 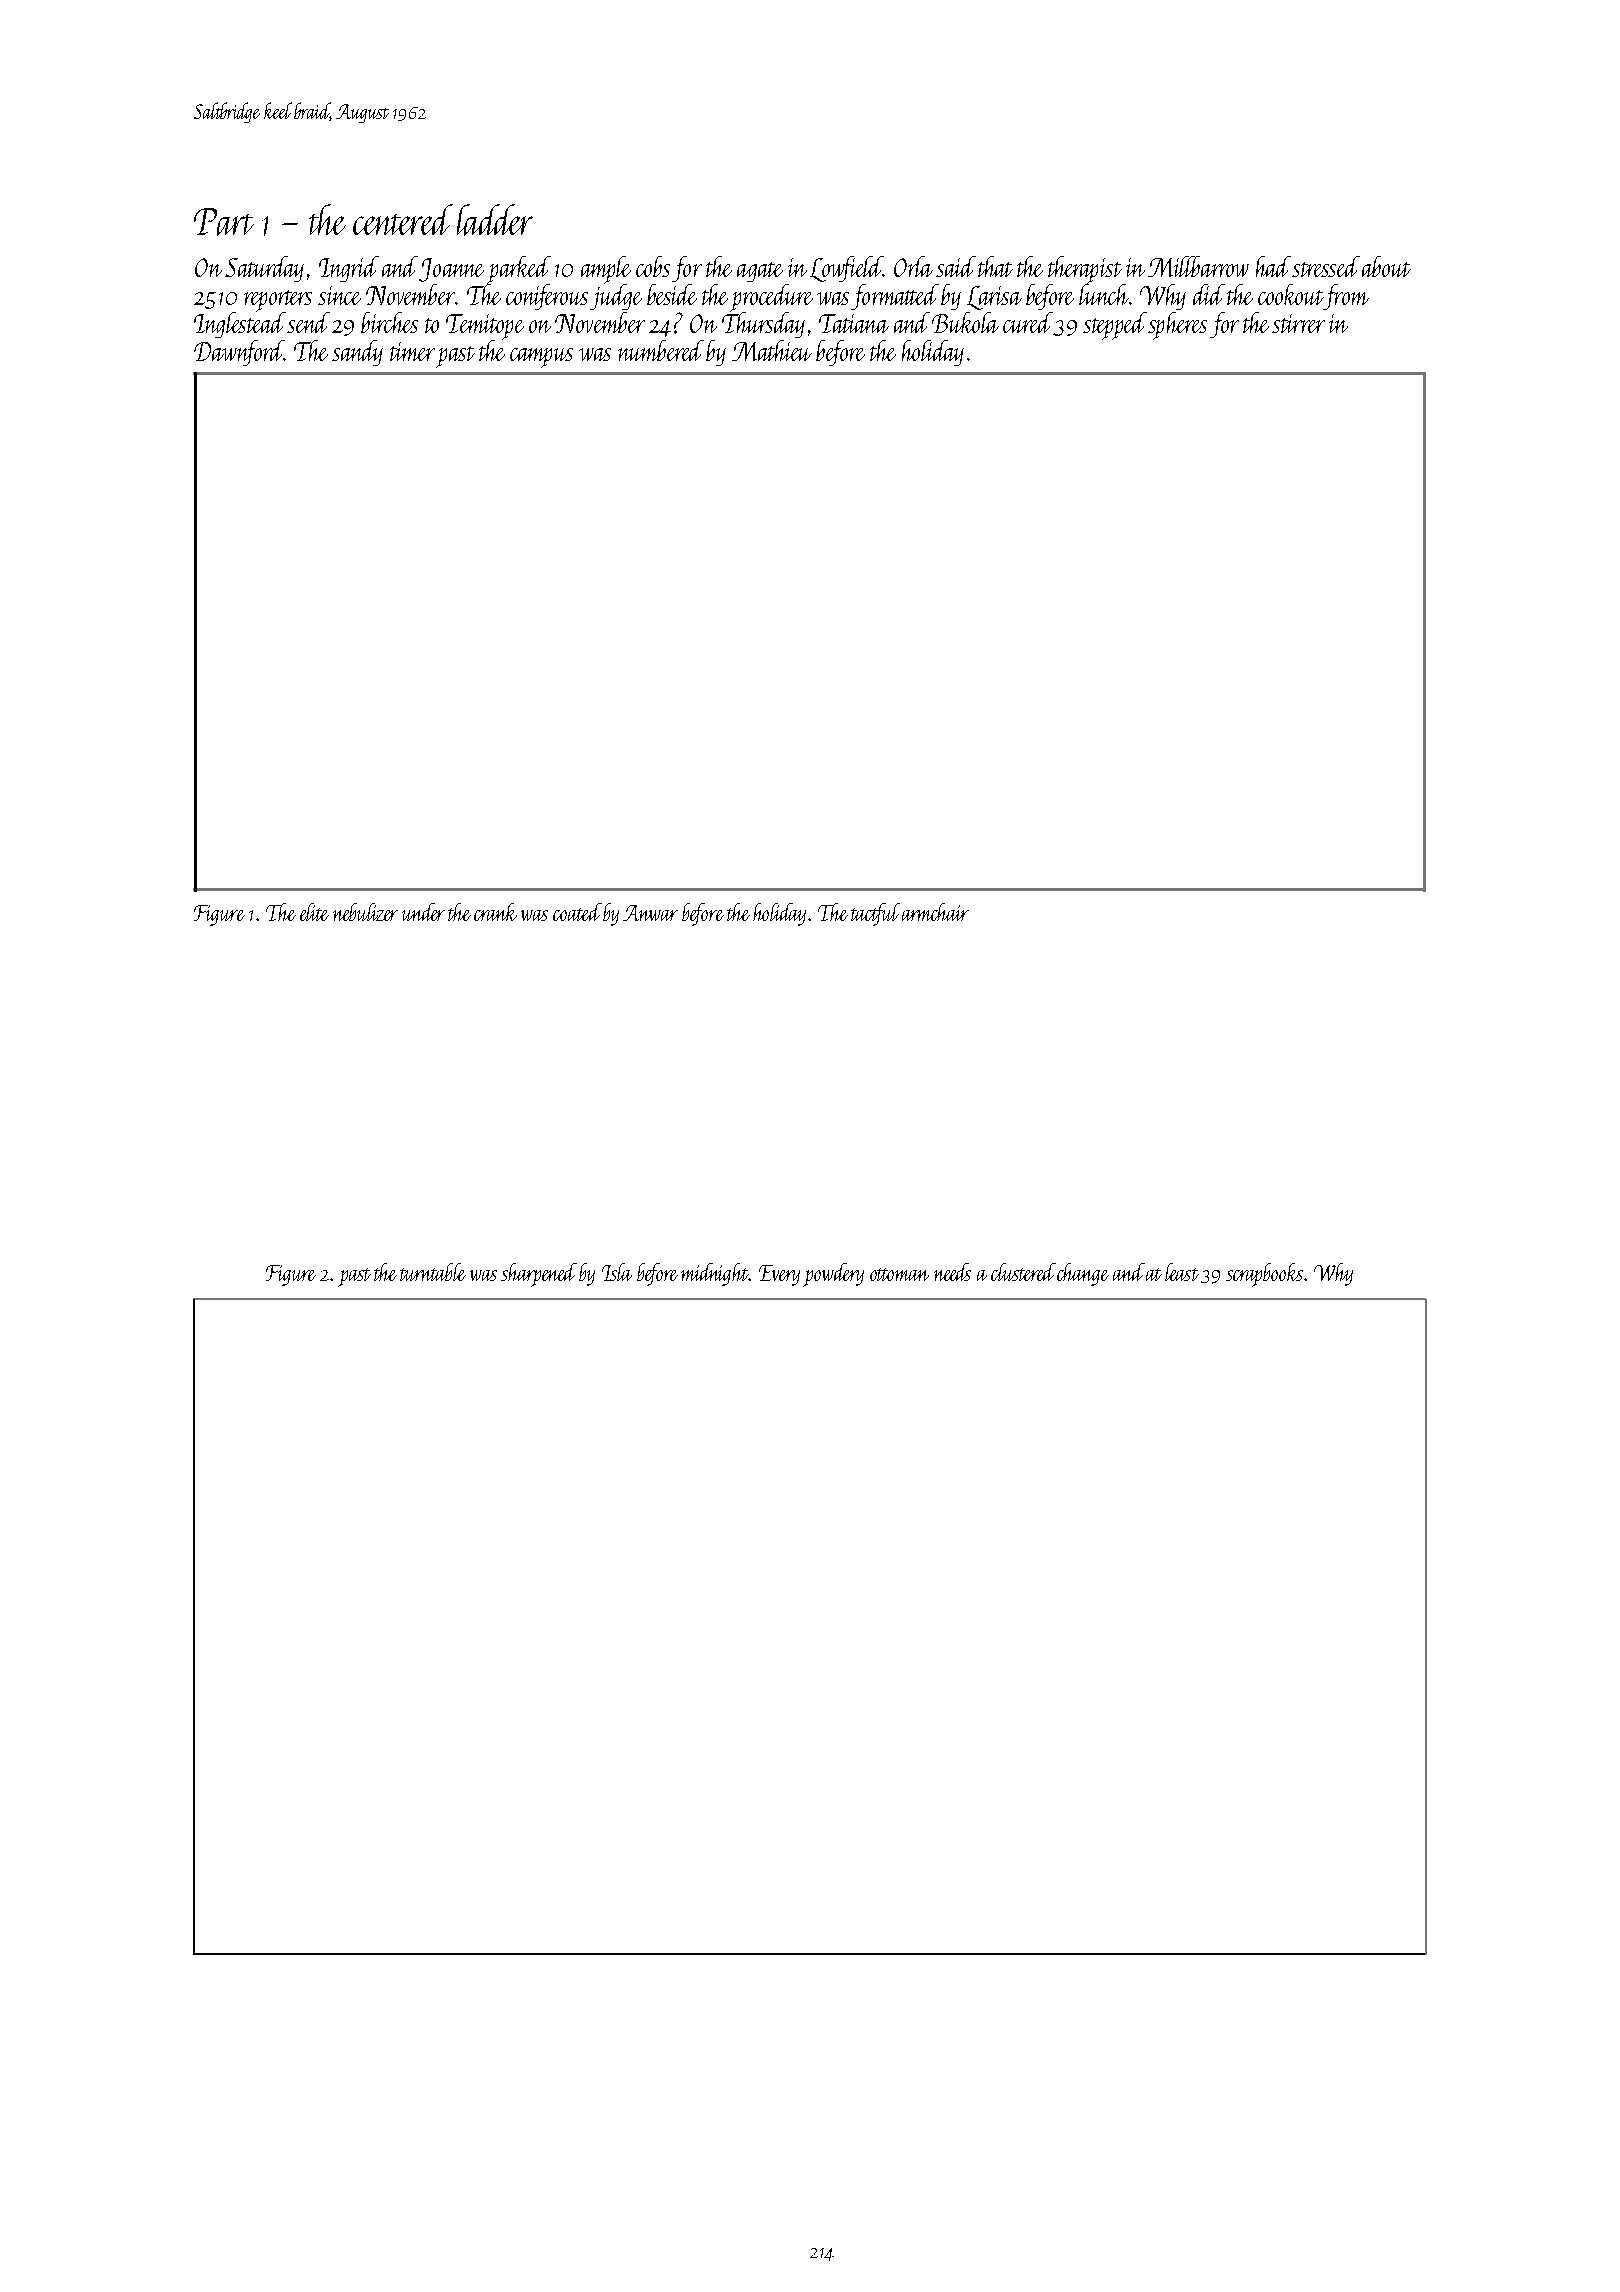 I want to click on coated, so click(x=577, y=912).
